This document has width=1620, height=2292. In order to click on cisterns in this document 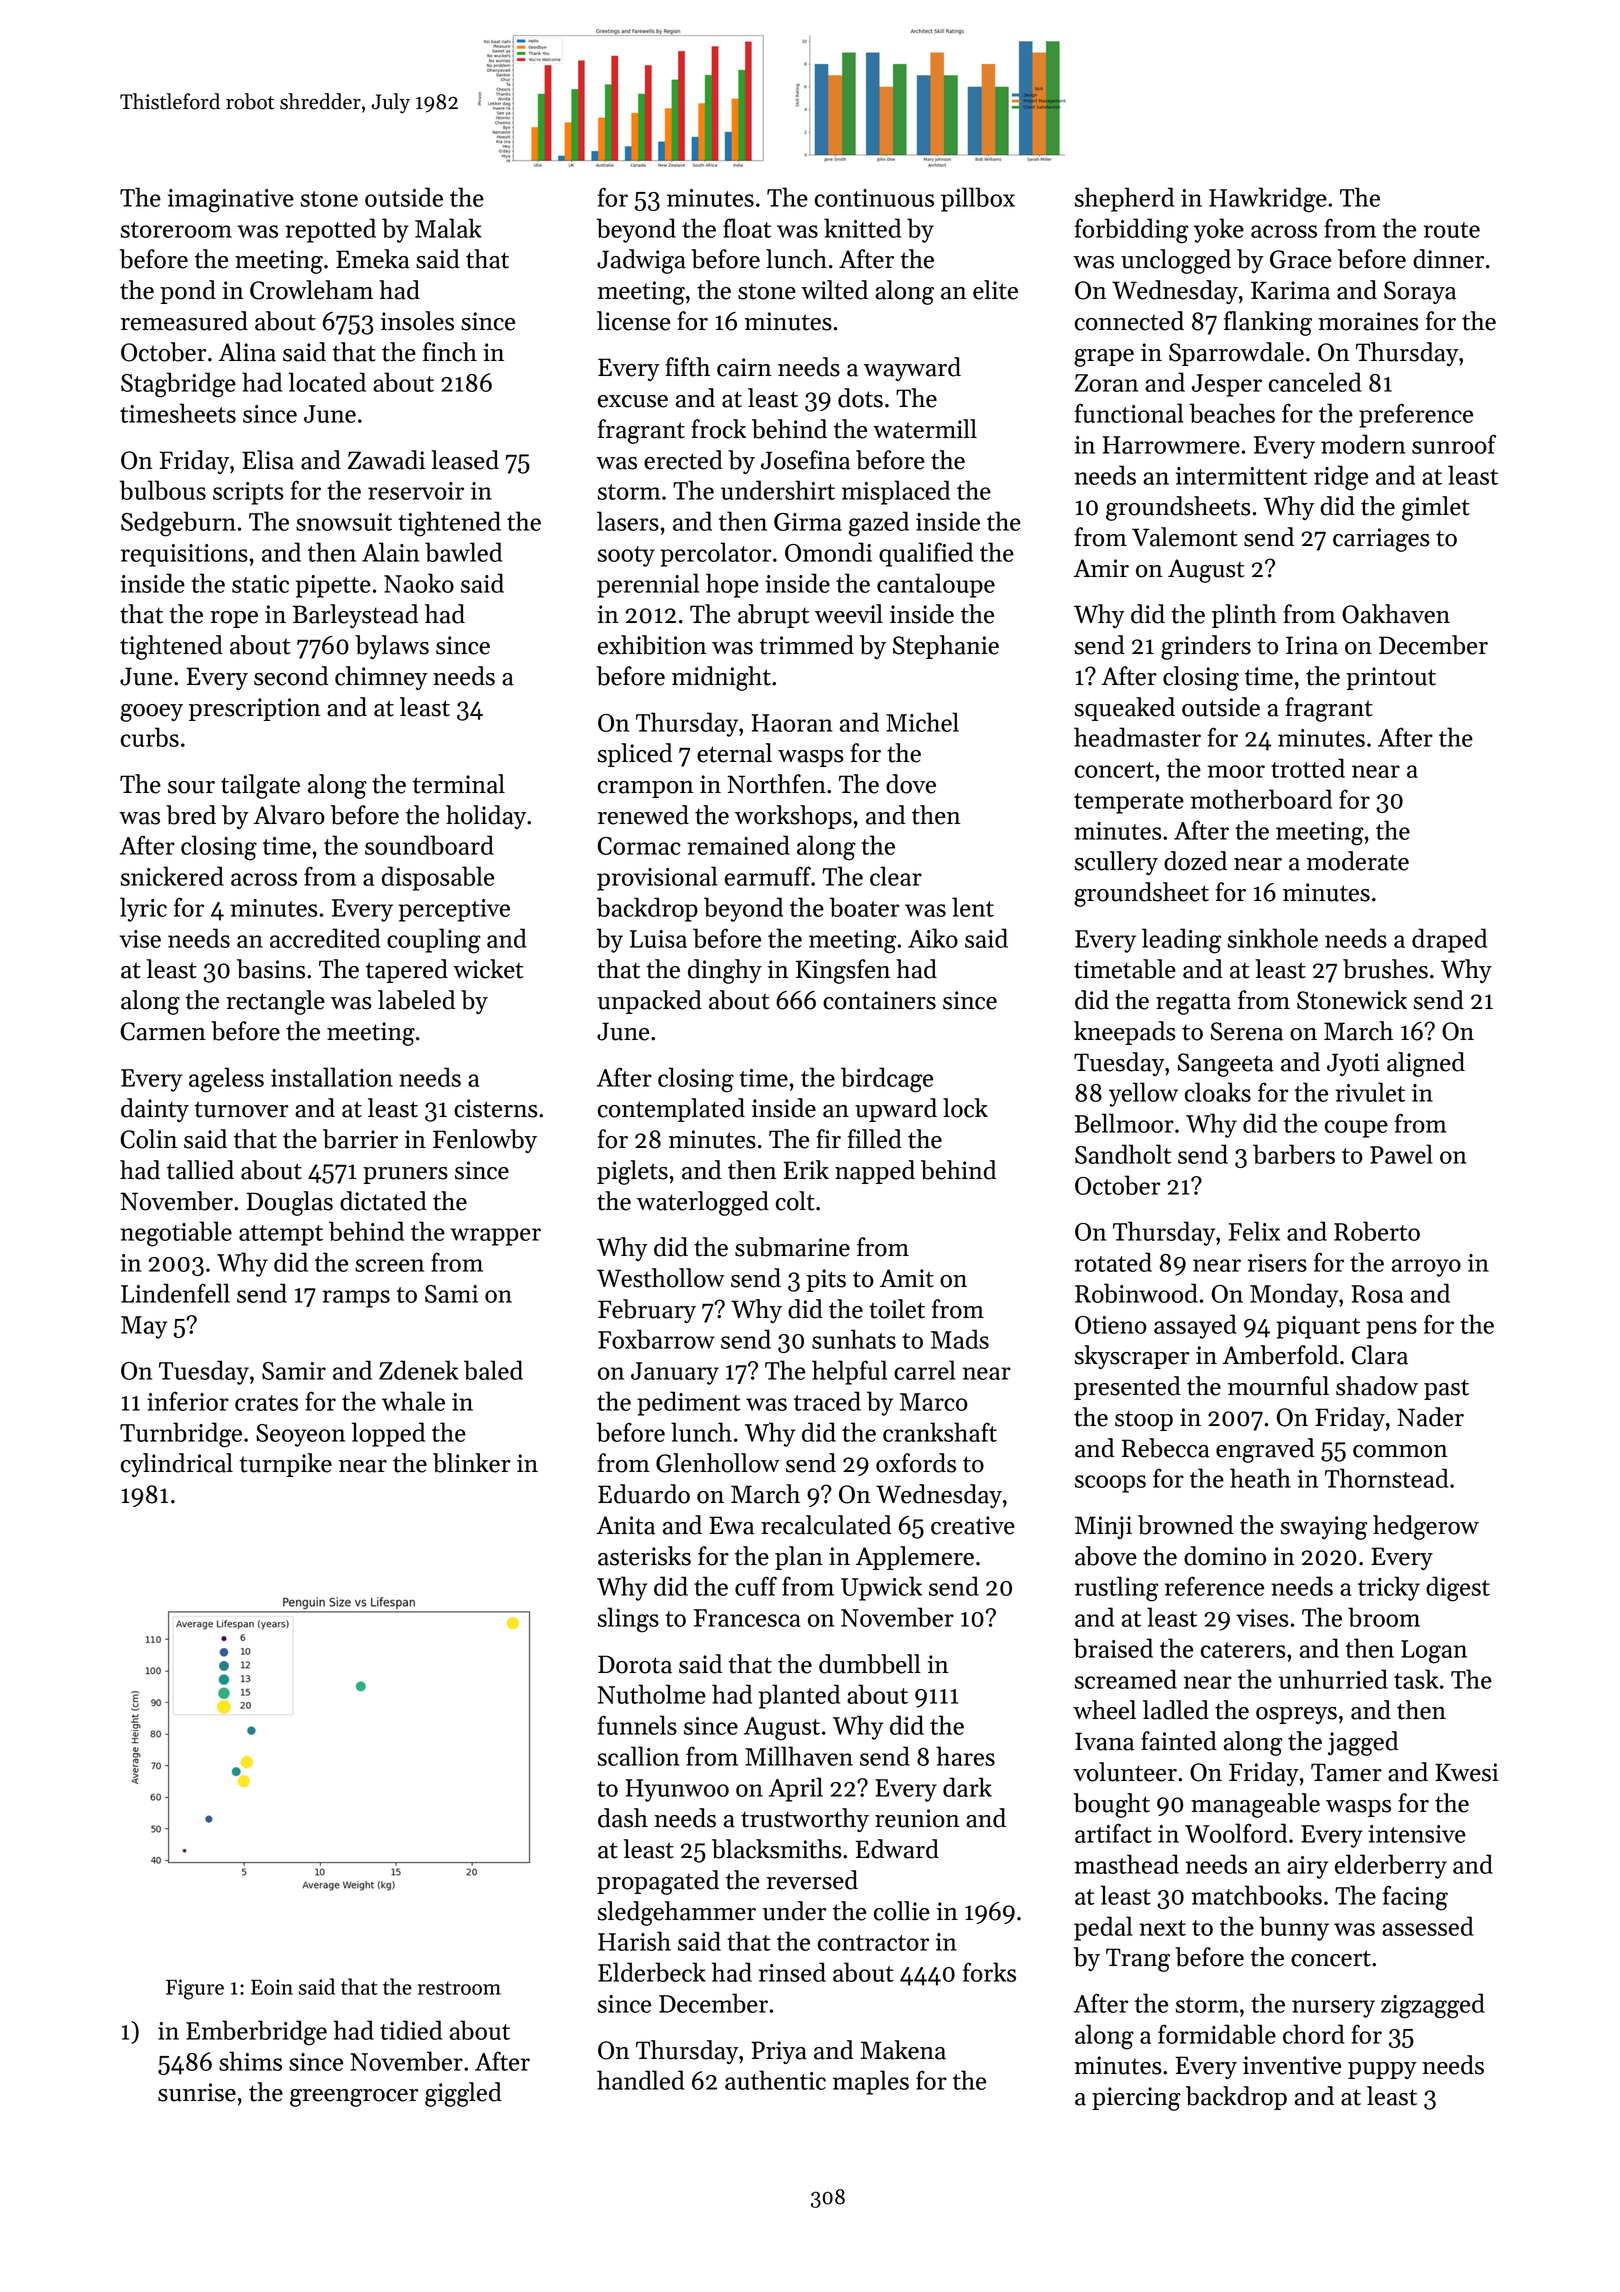, I will do `click(496, 1108)`.
